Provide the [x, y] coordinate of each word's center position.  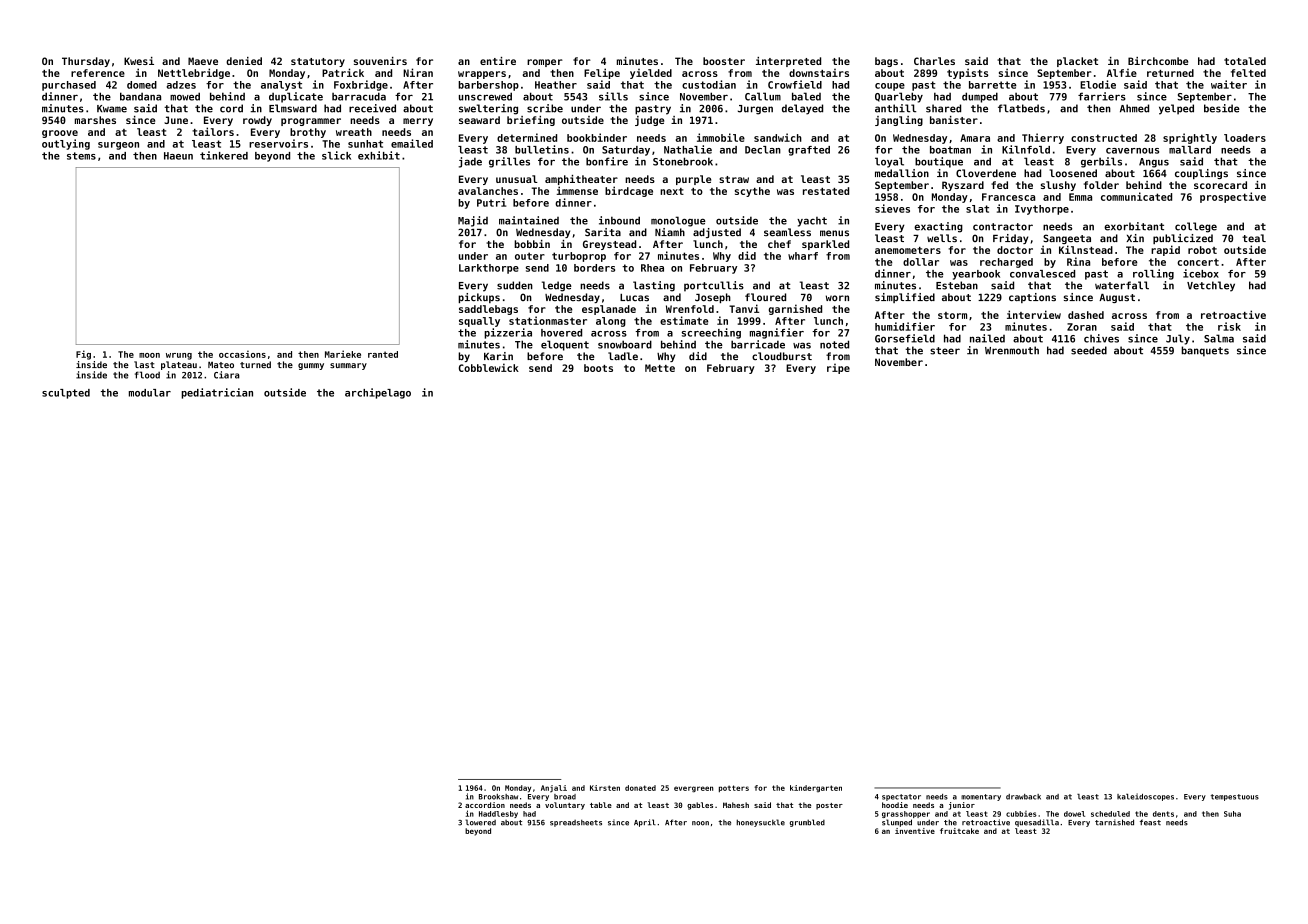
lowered [481, 822]
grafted [809, 151]
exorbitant [1134, 226]
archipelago [378, 393]
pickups [479, 298]
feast [1150, 822]
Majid [473, 221]
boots [598, 368]
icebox [1201, 273]
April [645, 823]
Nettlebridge [194, 73]
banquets [1205, 351]
